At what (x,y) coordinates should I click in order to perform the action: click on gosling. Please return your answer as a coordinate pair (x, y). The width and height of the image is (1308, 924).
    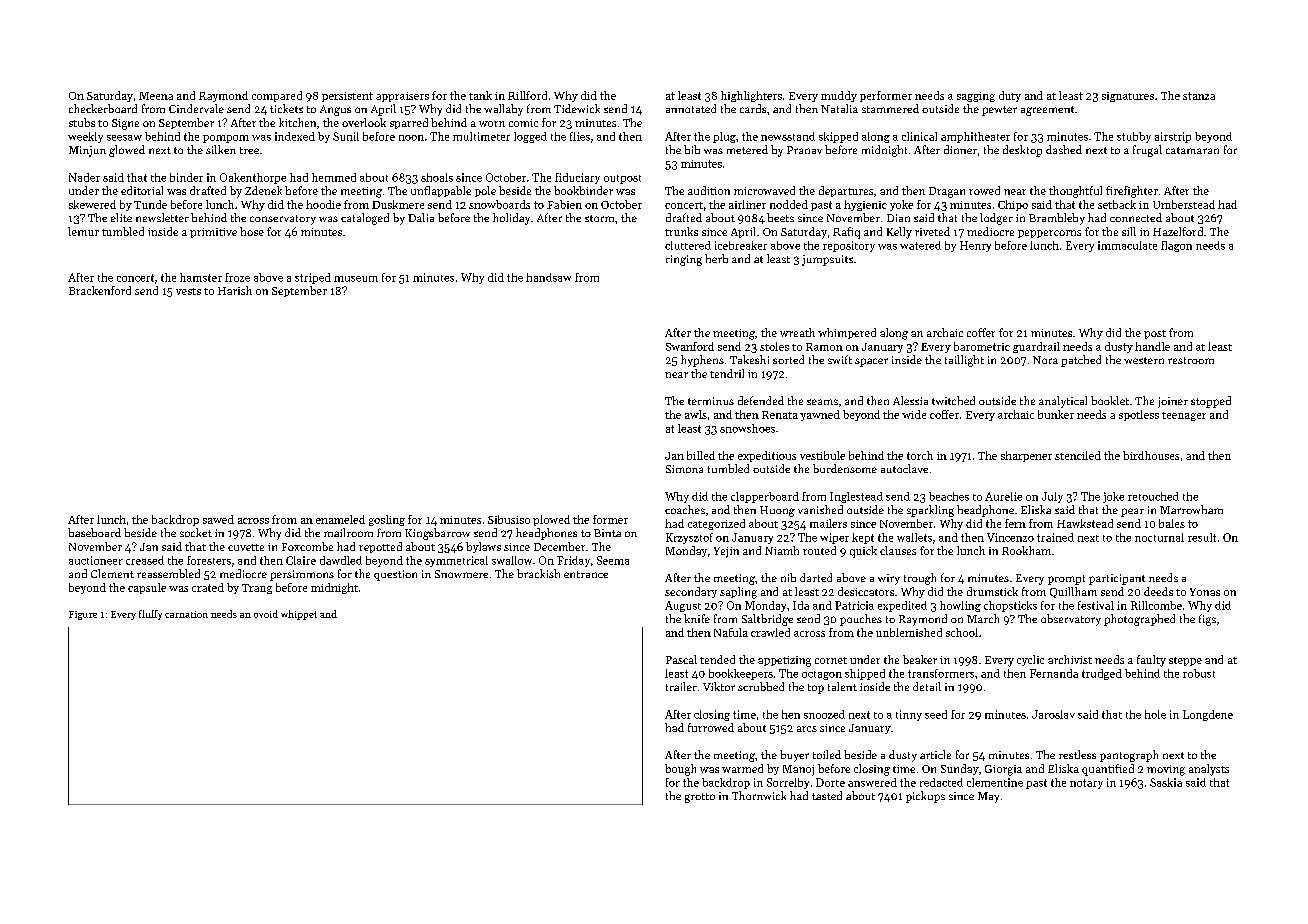
    Looking at the image, I should click on (387, 520).
